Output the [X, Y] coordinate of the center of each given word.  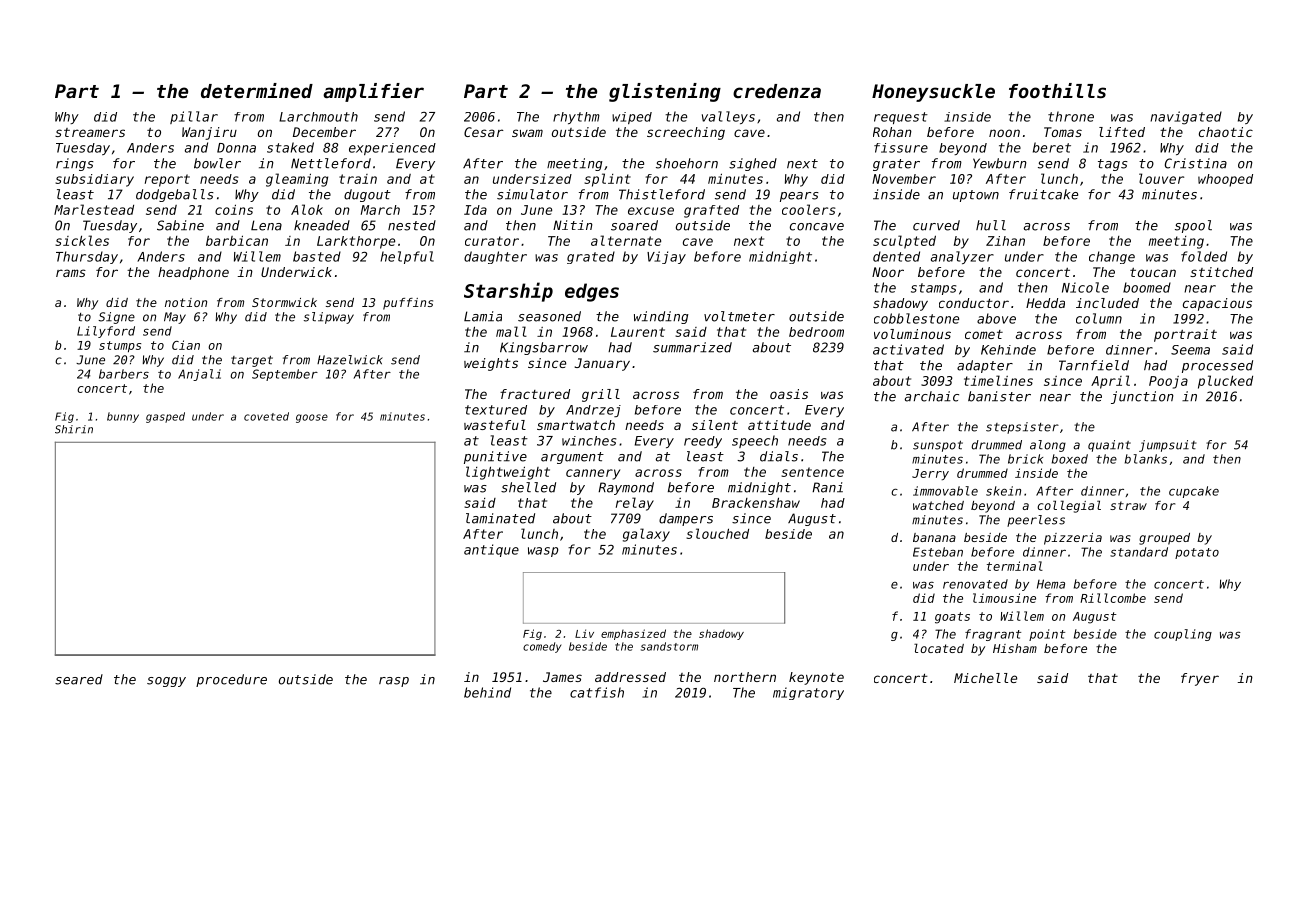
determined [257, 90]
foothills [1057, 90]
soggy [166, 682]
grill [601, 395]
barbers [124, 374]
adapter [985, 366]
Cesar [484, 132]
